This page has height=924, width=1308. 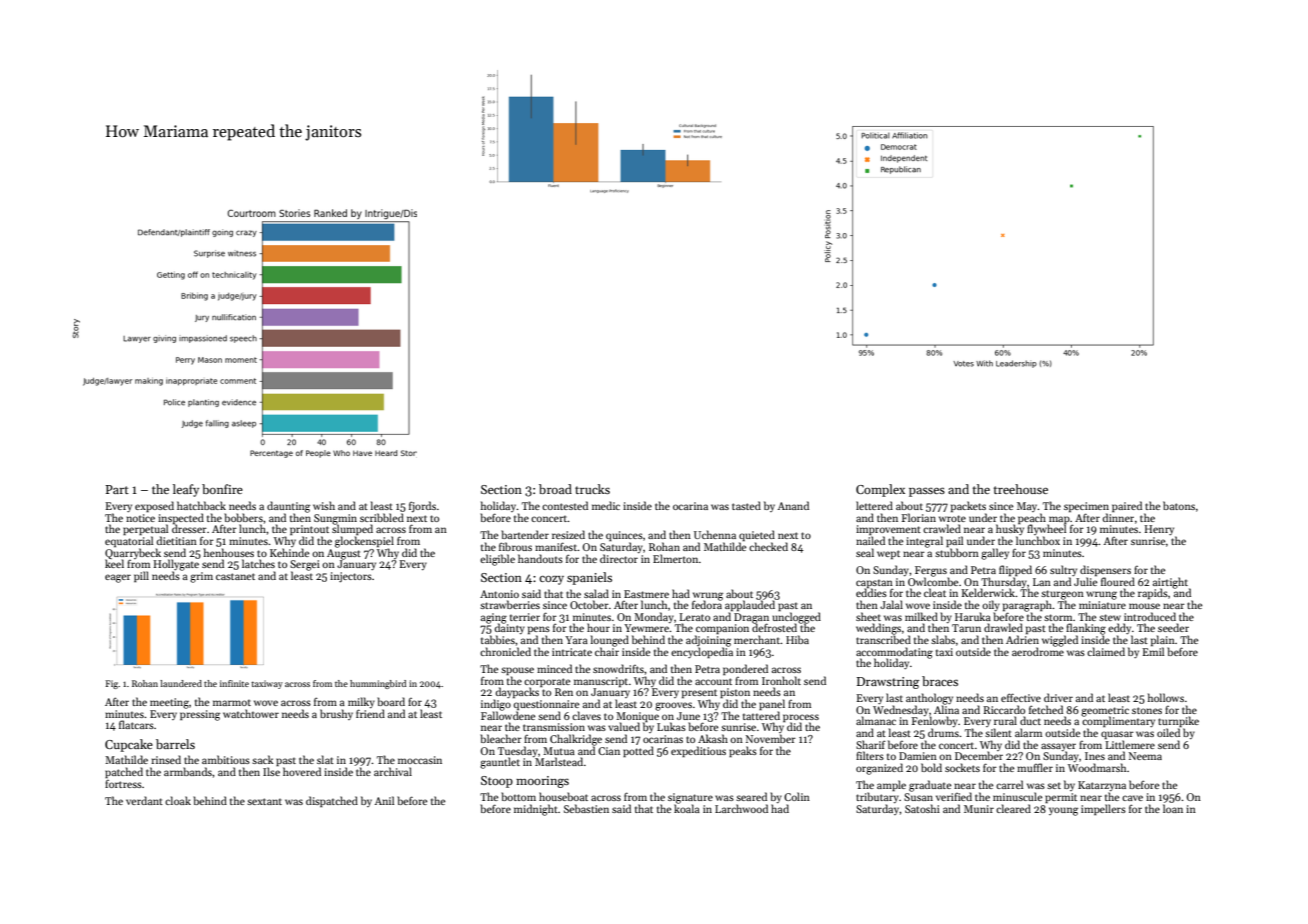 I want to click on treehouse, so click(x=1021, y=489).
